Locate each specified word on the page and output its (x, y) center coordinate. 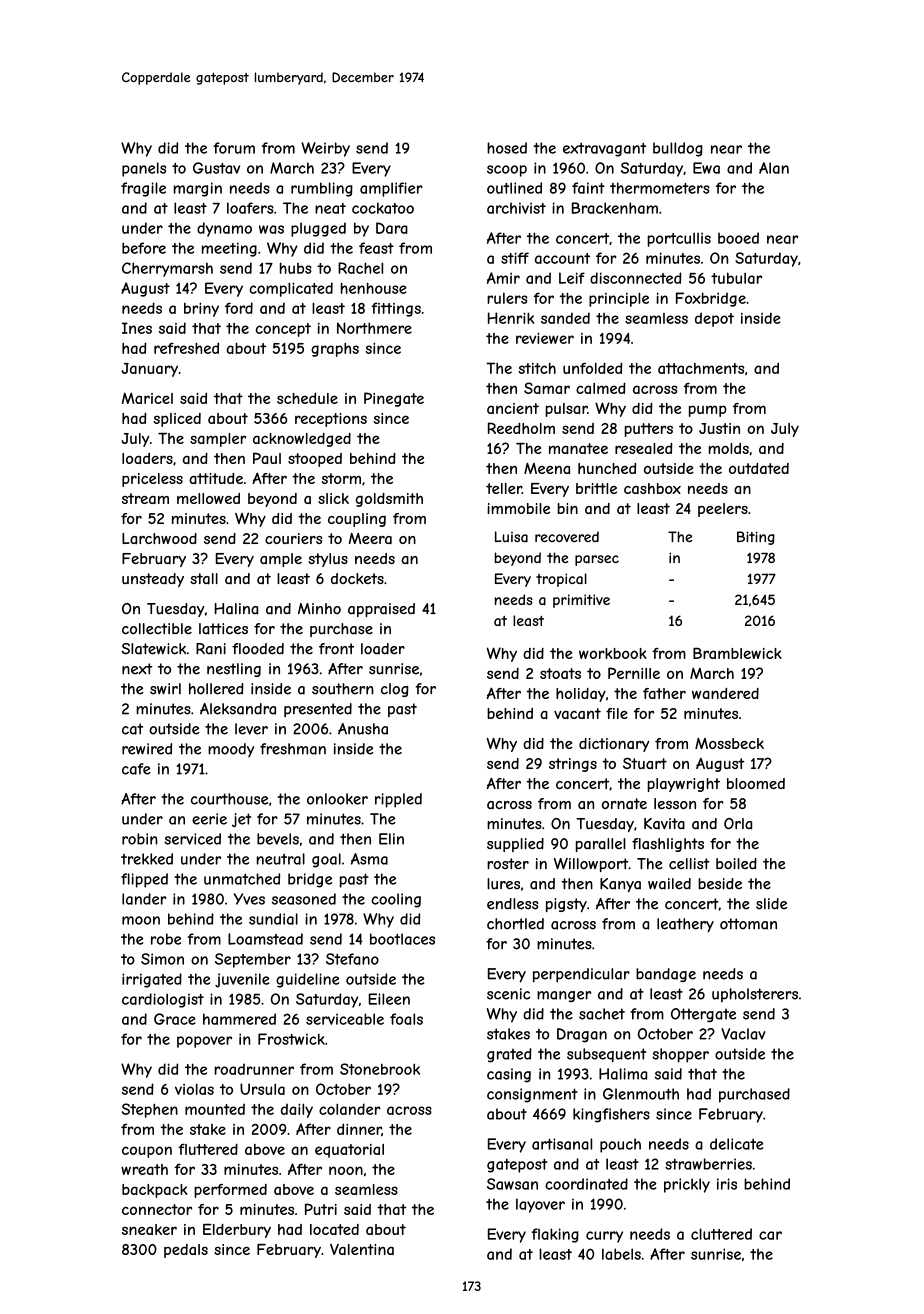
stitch (537, 368)
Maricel (147, 398)
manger (564, 996)
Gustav (216, 168)
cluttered (721, 1234)
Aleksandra (238, 709)
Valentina (362, 1249)
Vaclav (743, 1034)
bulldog (678, 149)
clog (395, 690)
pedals (186, 1251)
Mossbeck (729, 743)
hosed (507, 148)
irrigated (152, 980)
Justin (719, 428)
